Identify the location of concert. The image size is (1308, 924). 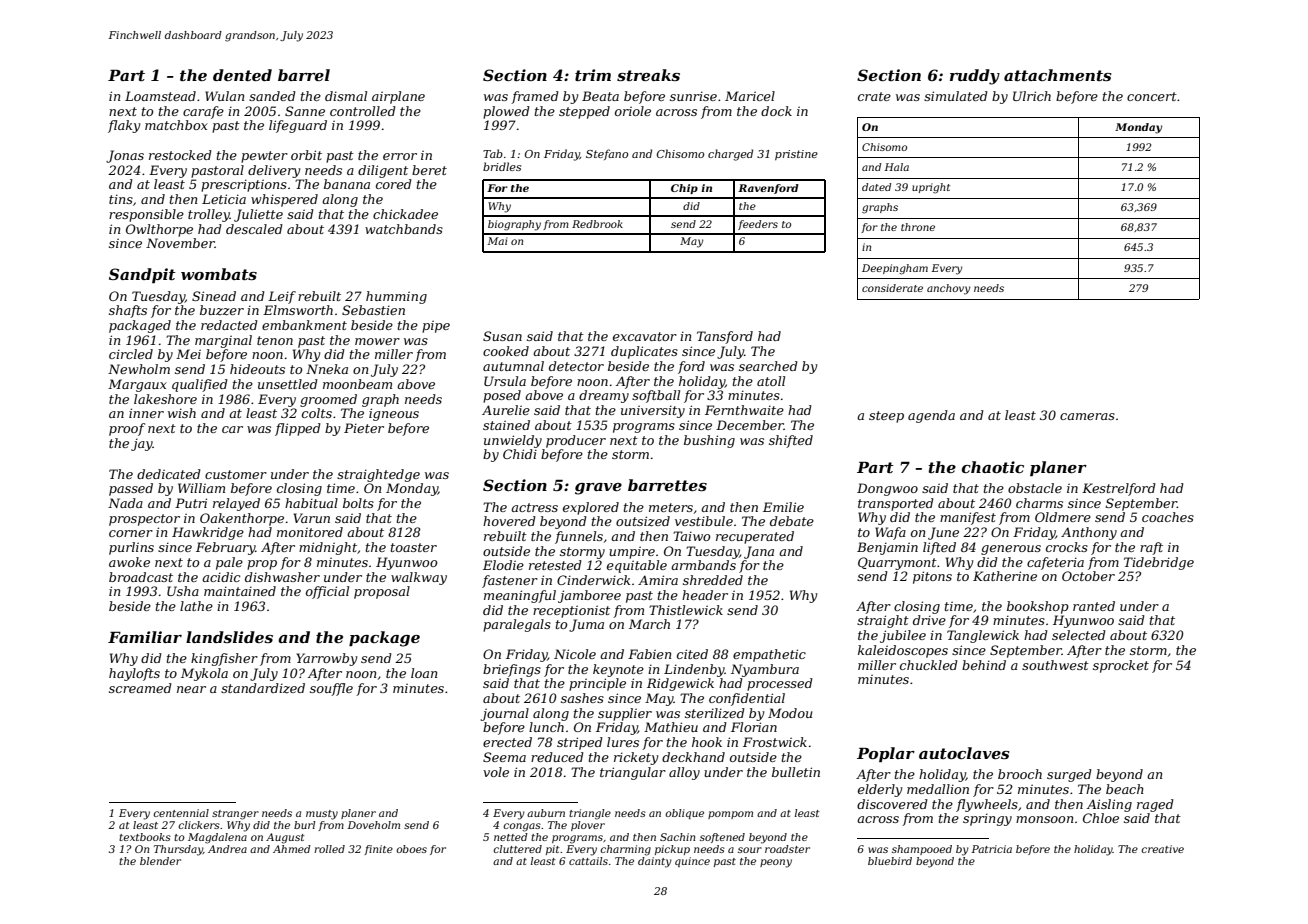
(1152, 96).
